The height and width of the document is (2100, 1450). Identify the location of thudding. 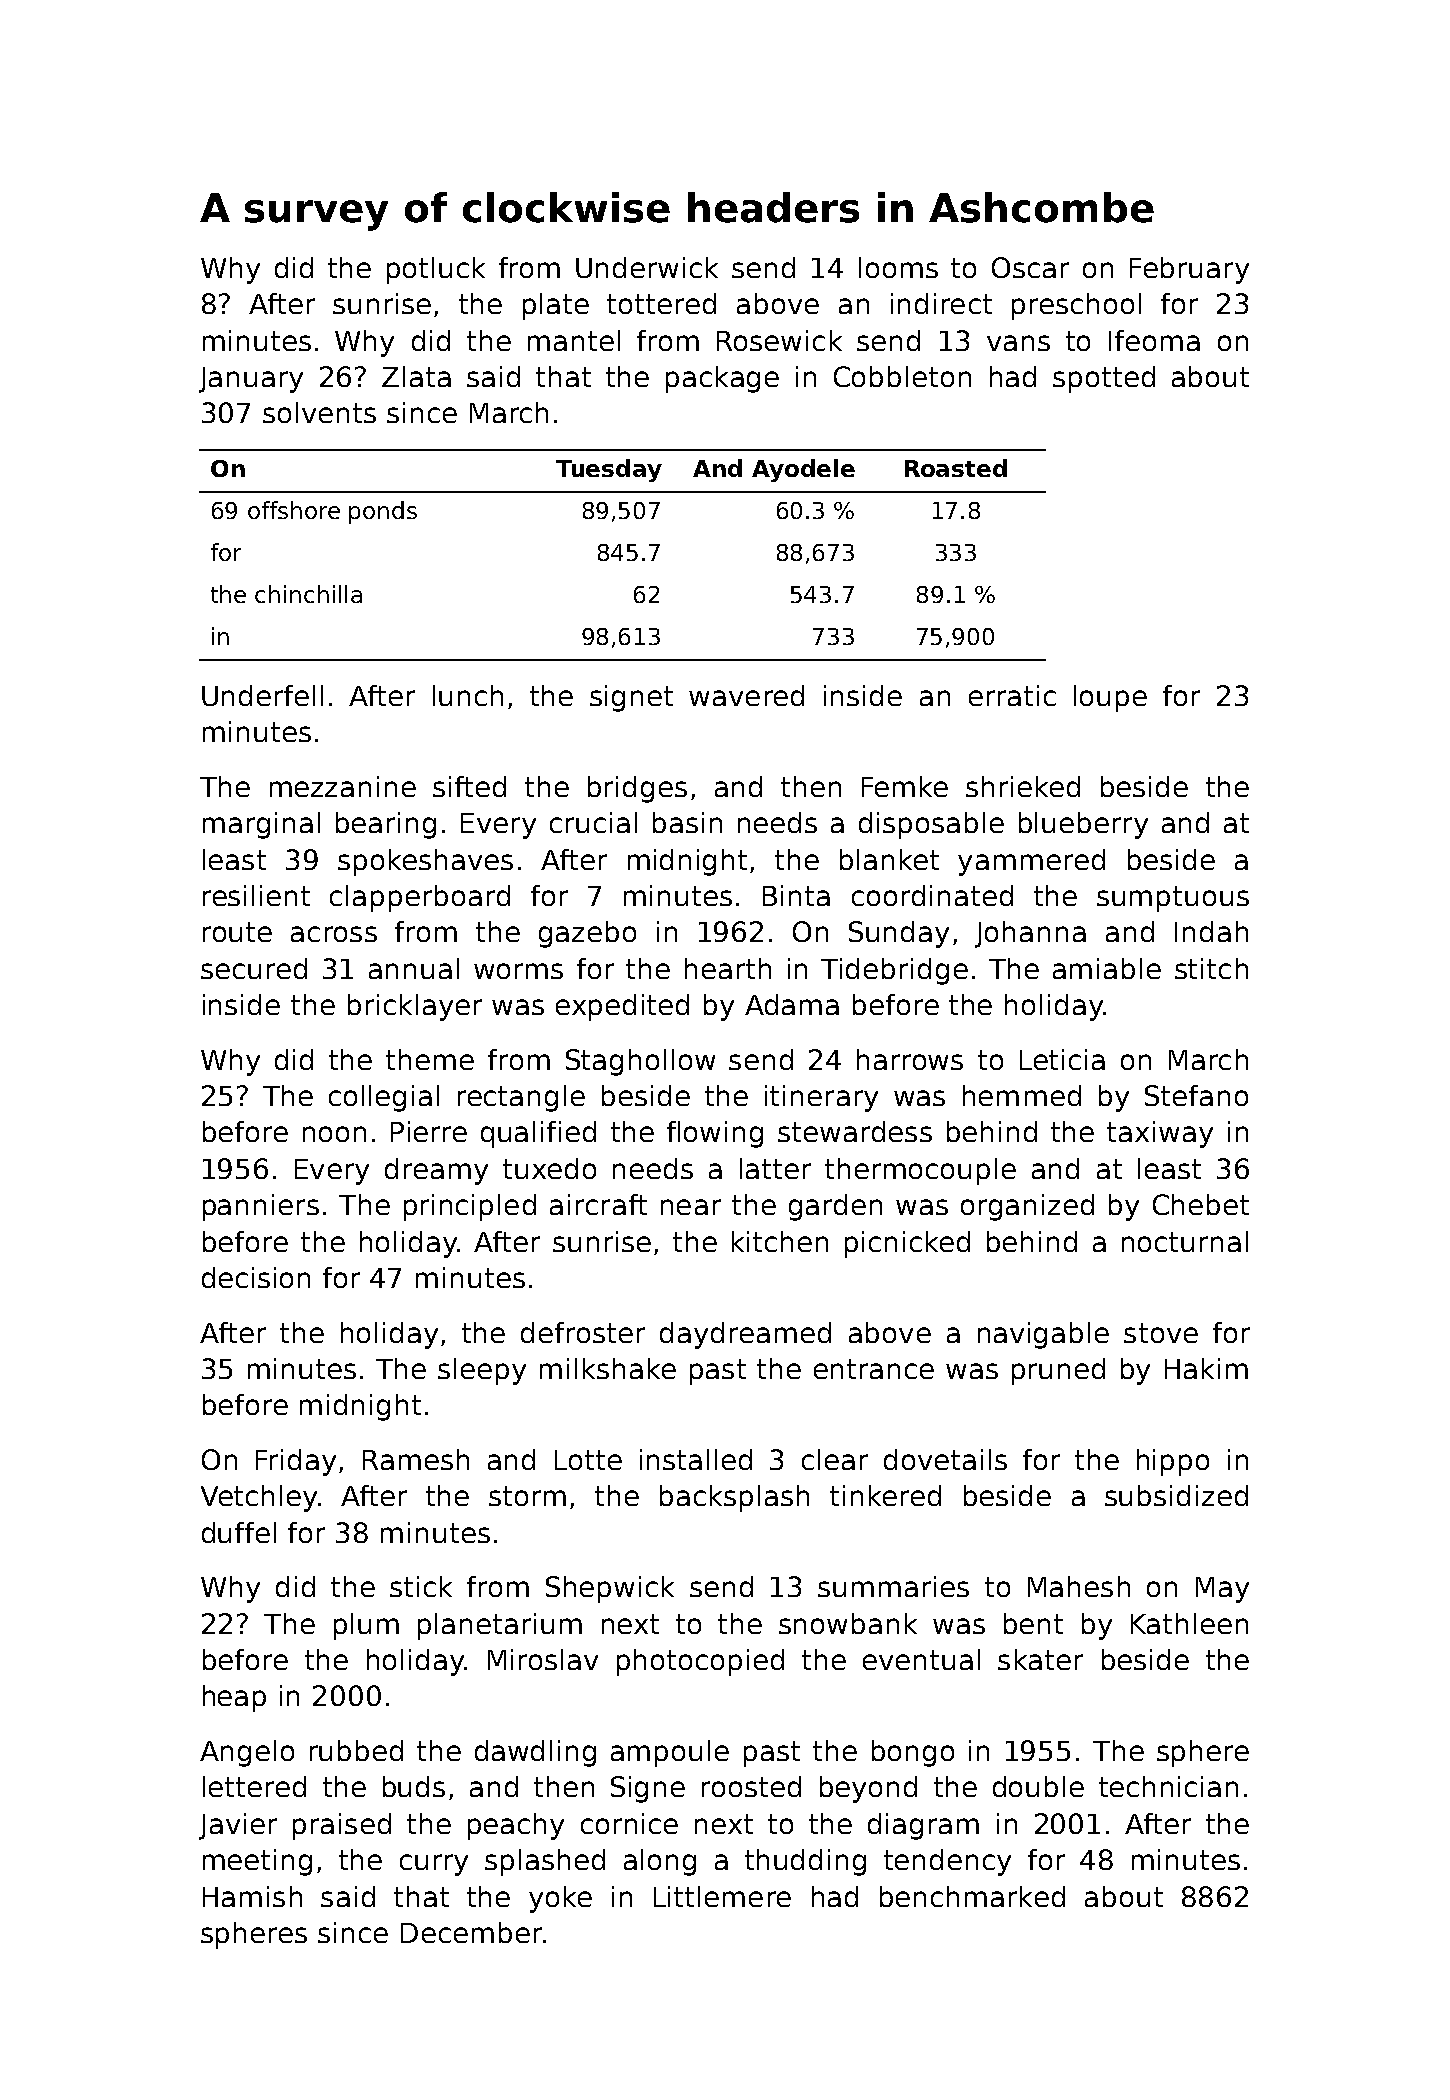
(805, 1862).
